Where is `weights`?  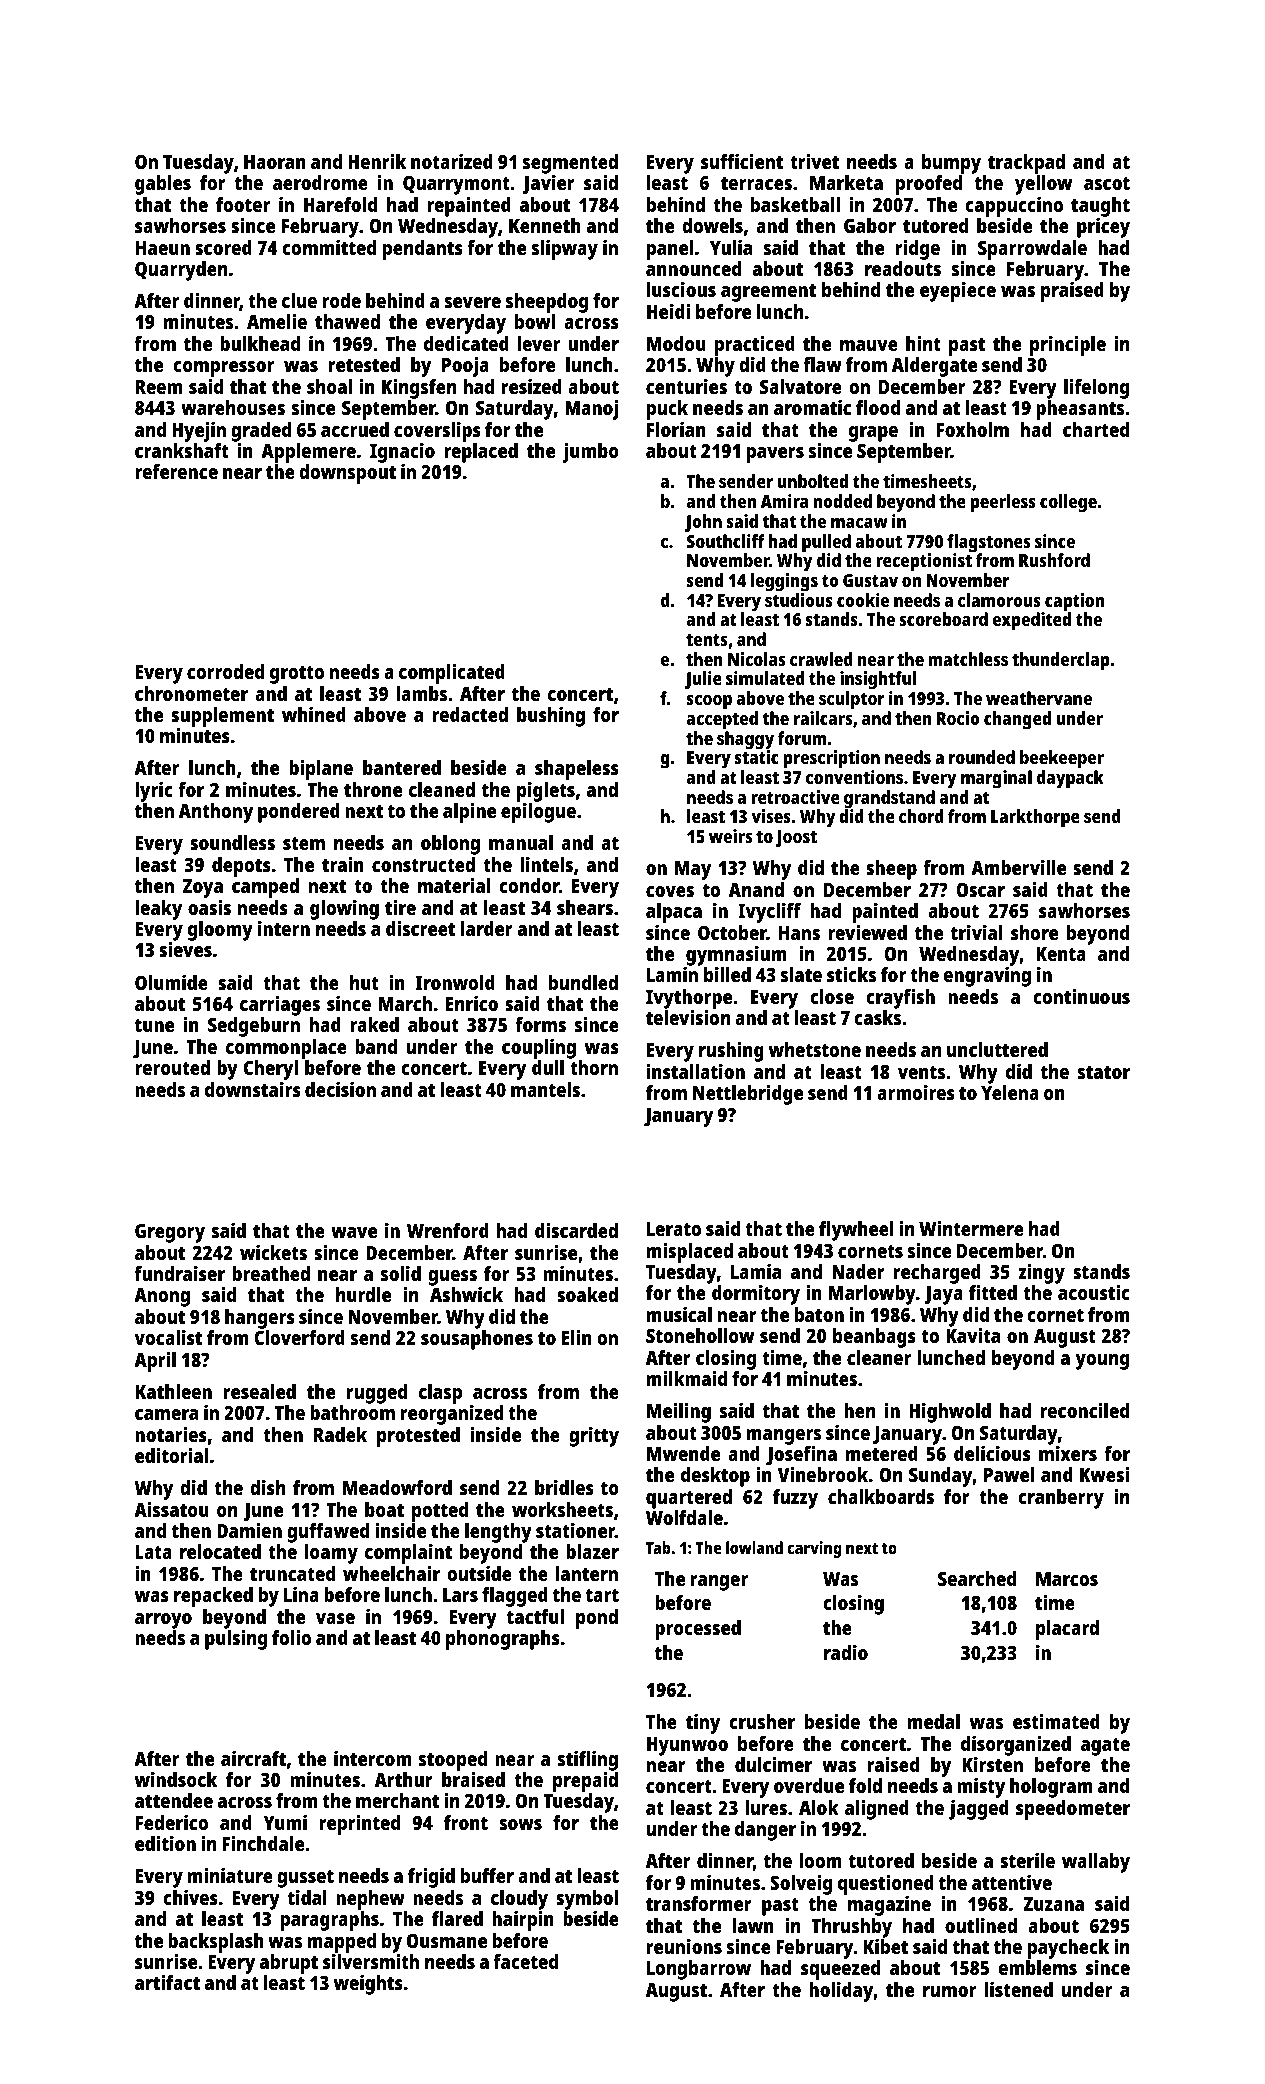 weights is located at coordinates (368, 1985).
